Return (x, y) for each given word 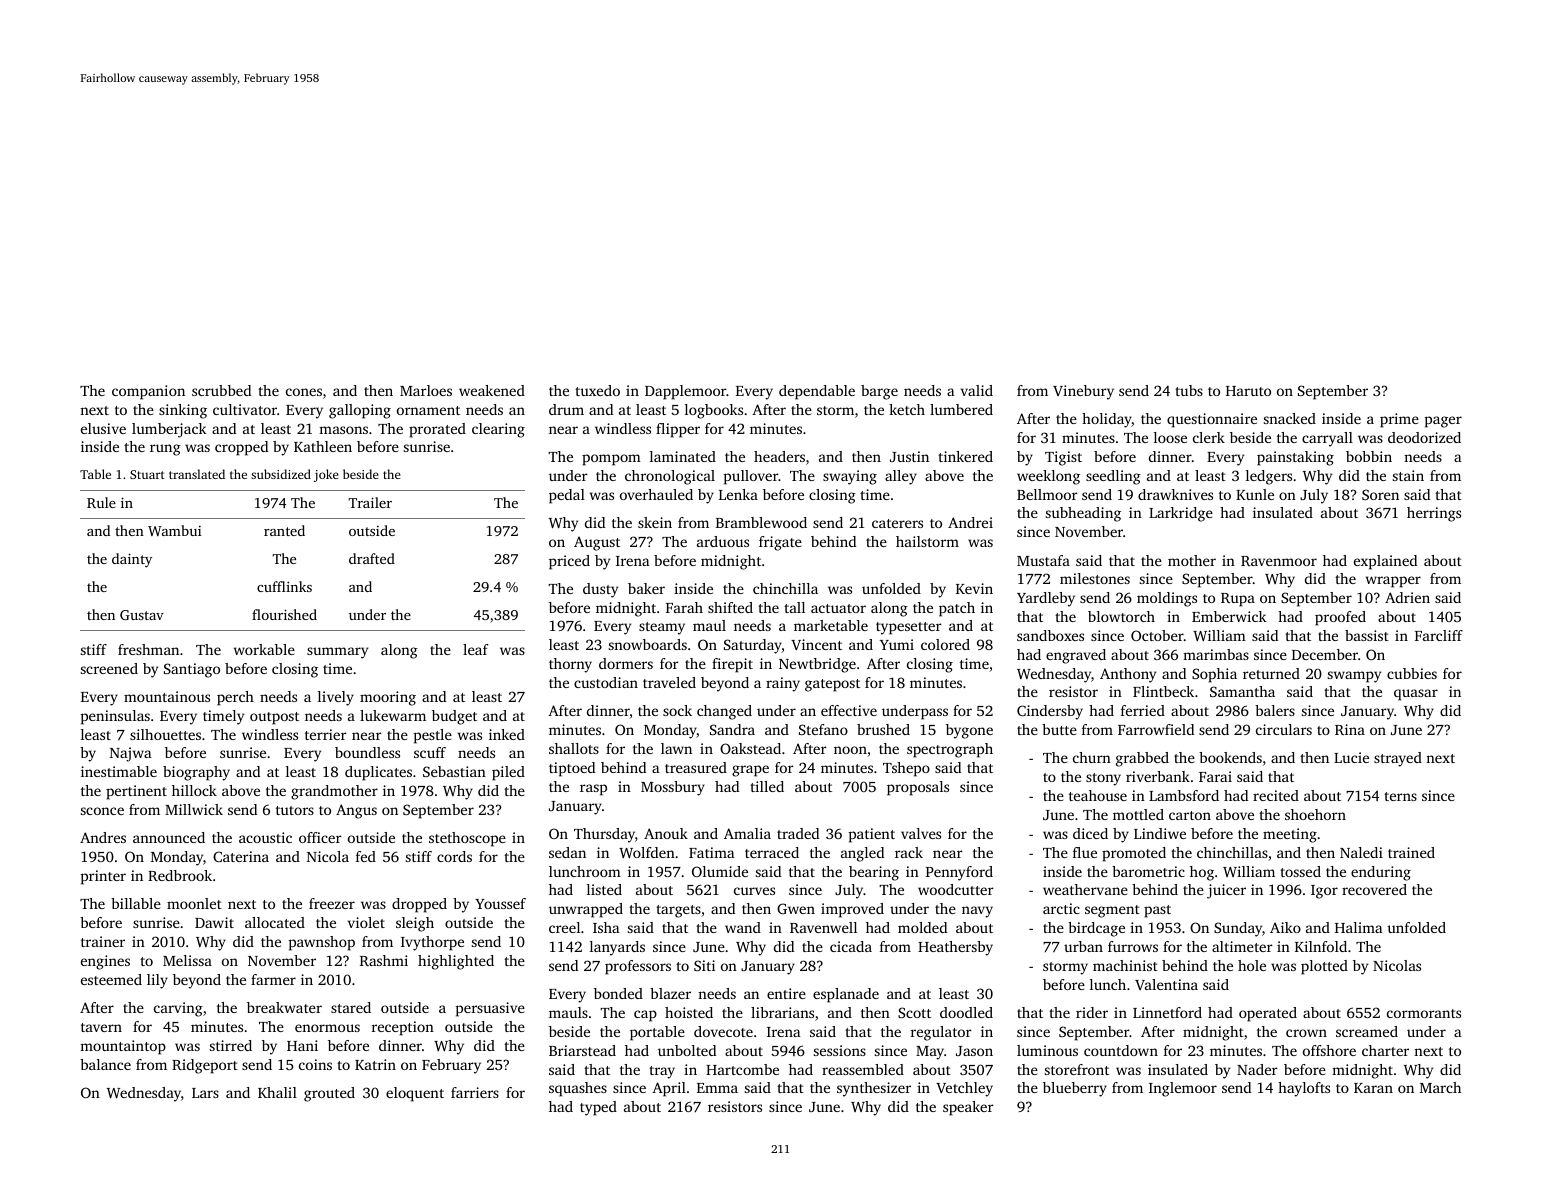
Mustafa (1043, 560)
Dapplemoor (686, 392)
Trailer (370, 502)
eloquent (415, 1094)
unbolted (687, 1050)
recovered (1374, 889)
